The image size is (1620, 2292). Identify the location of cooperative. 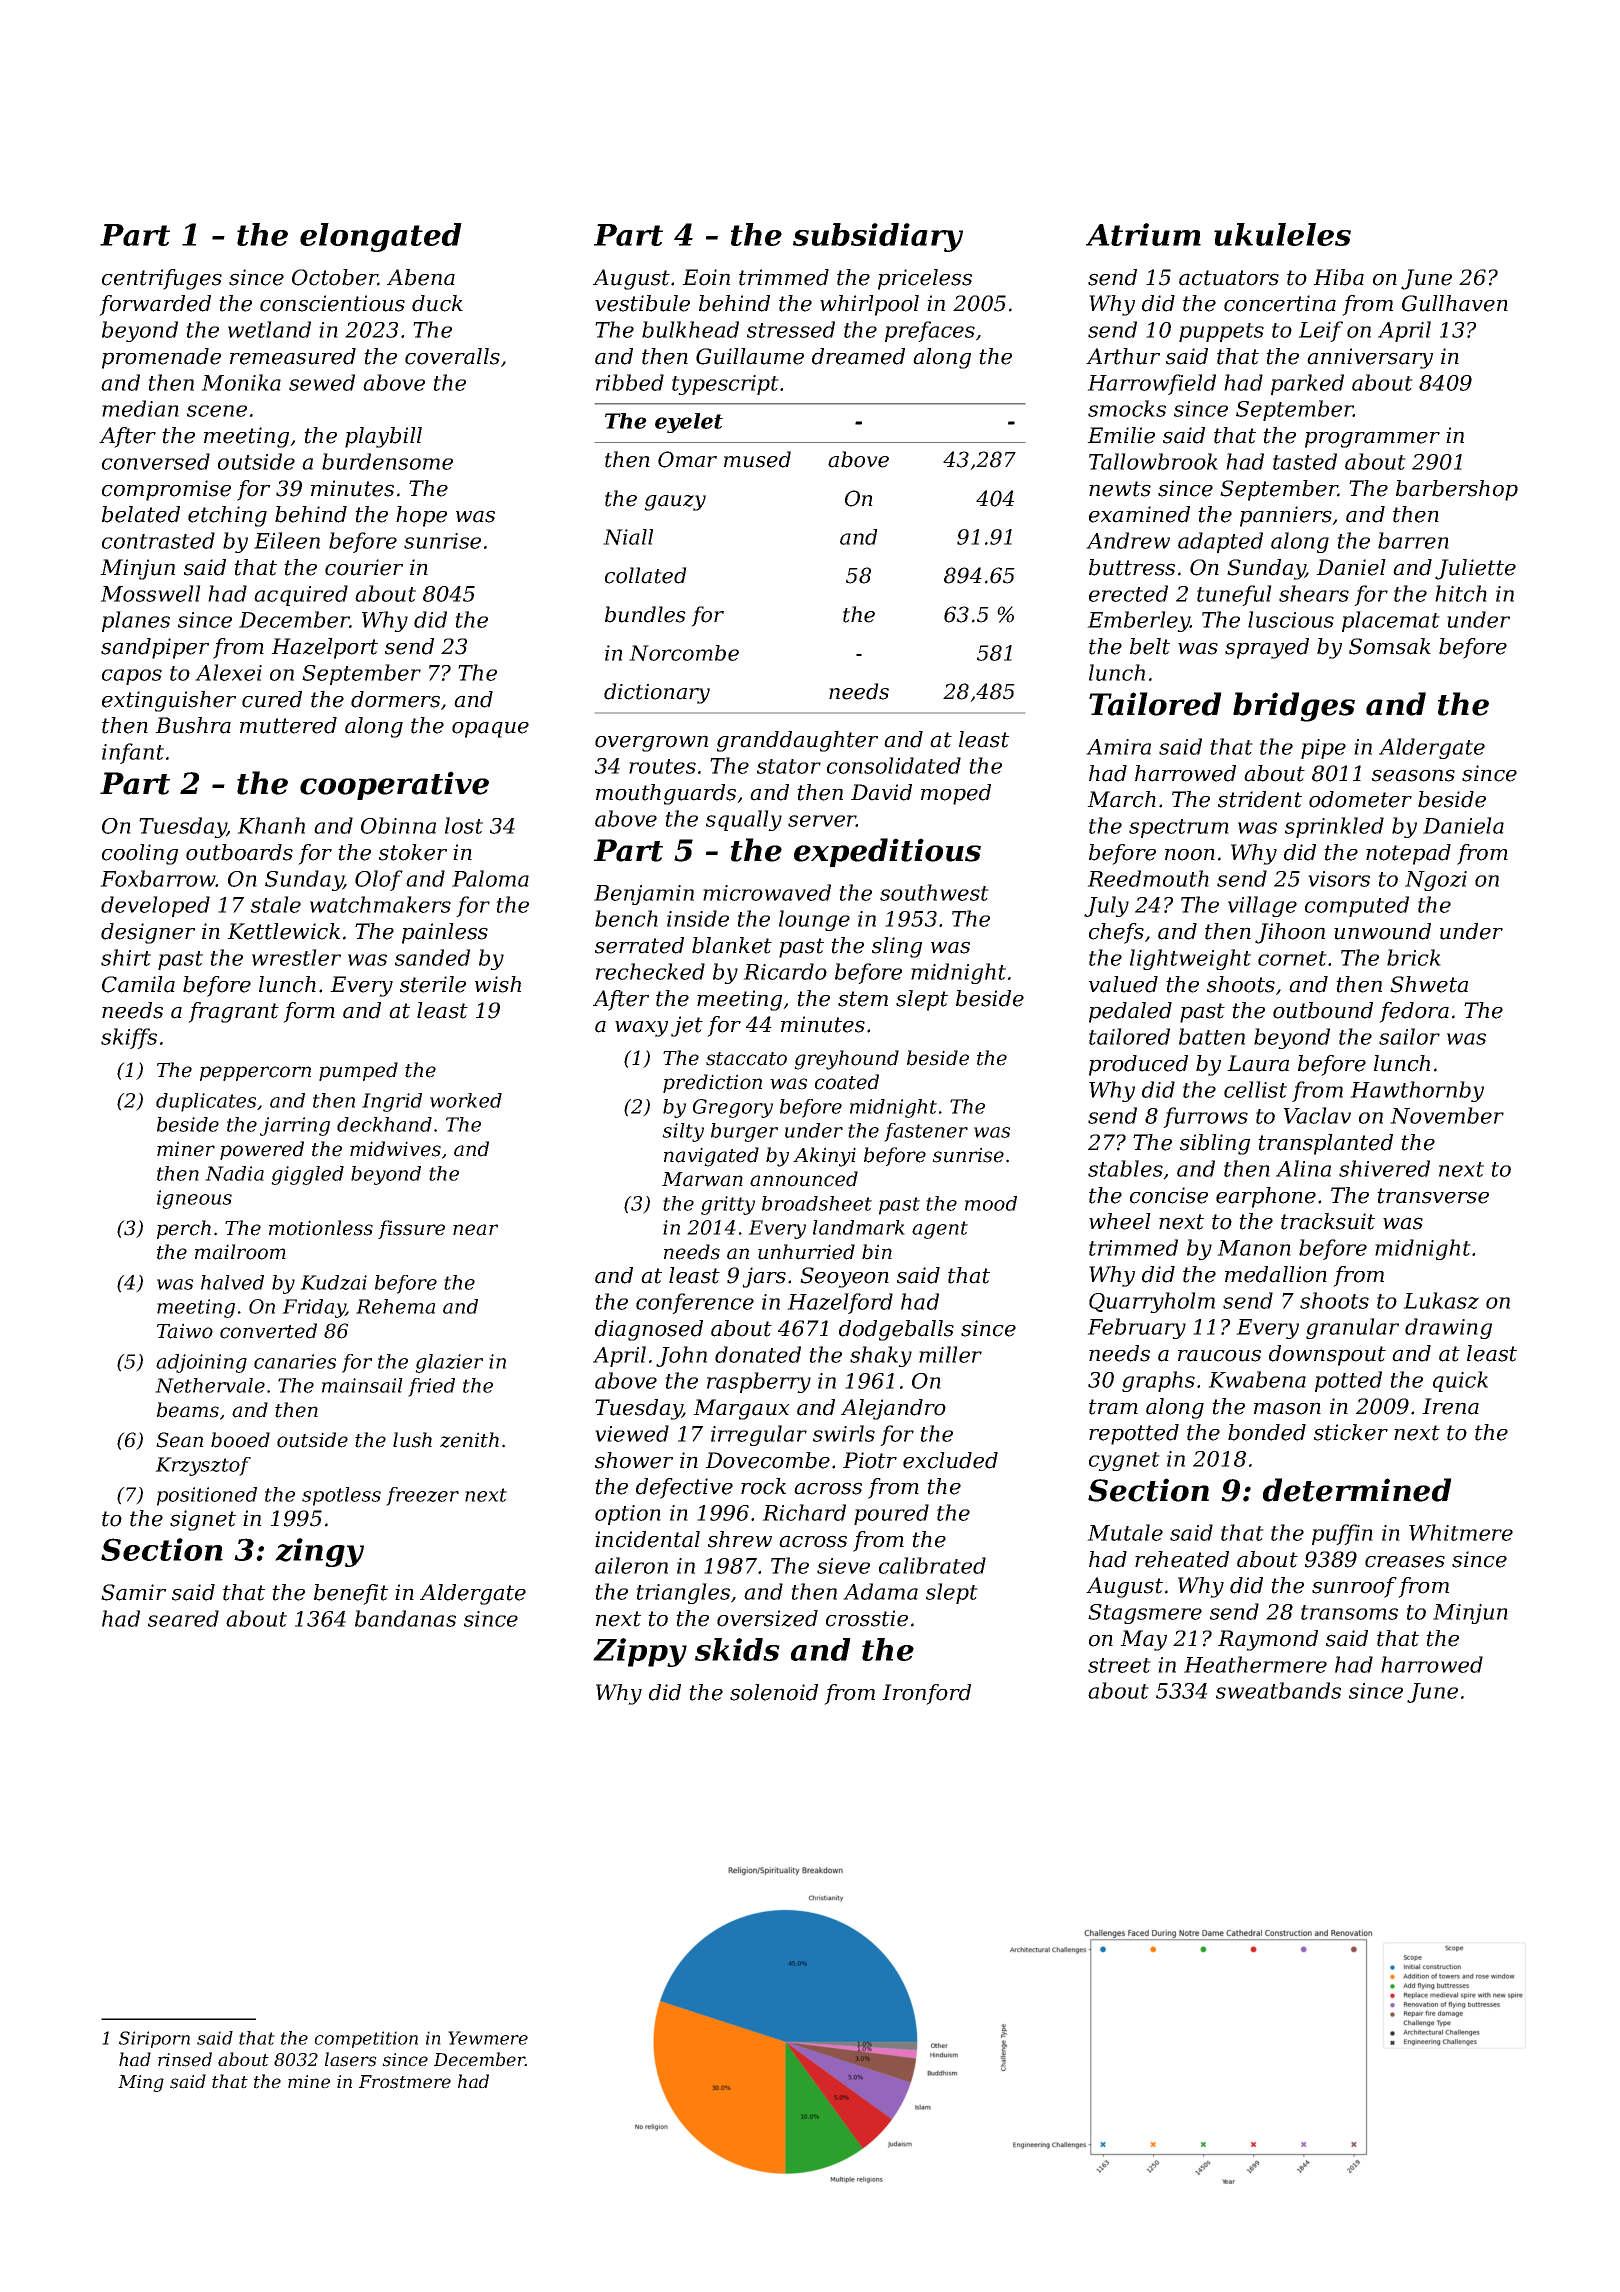
(394, 785).
